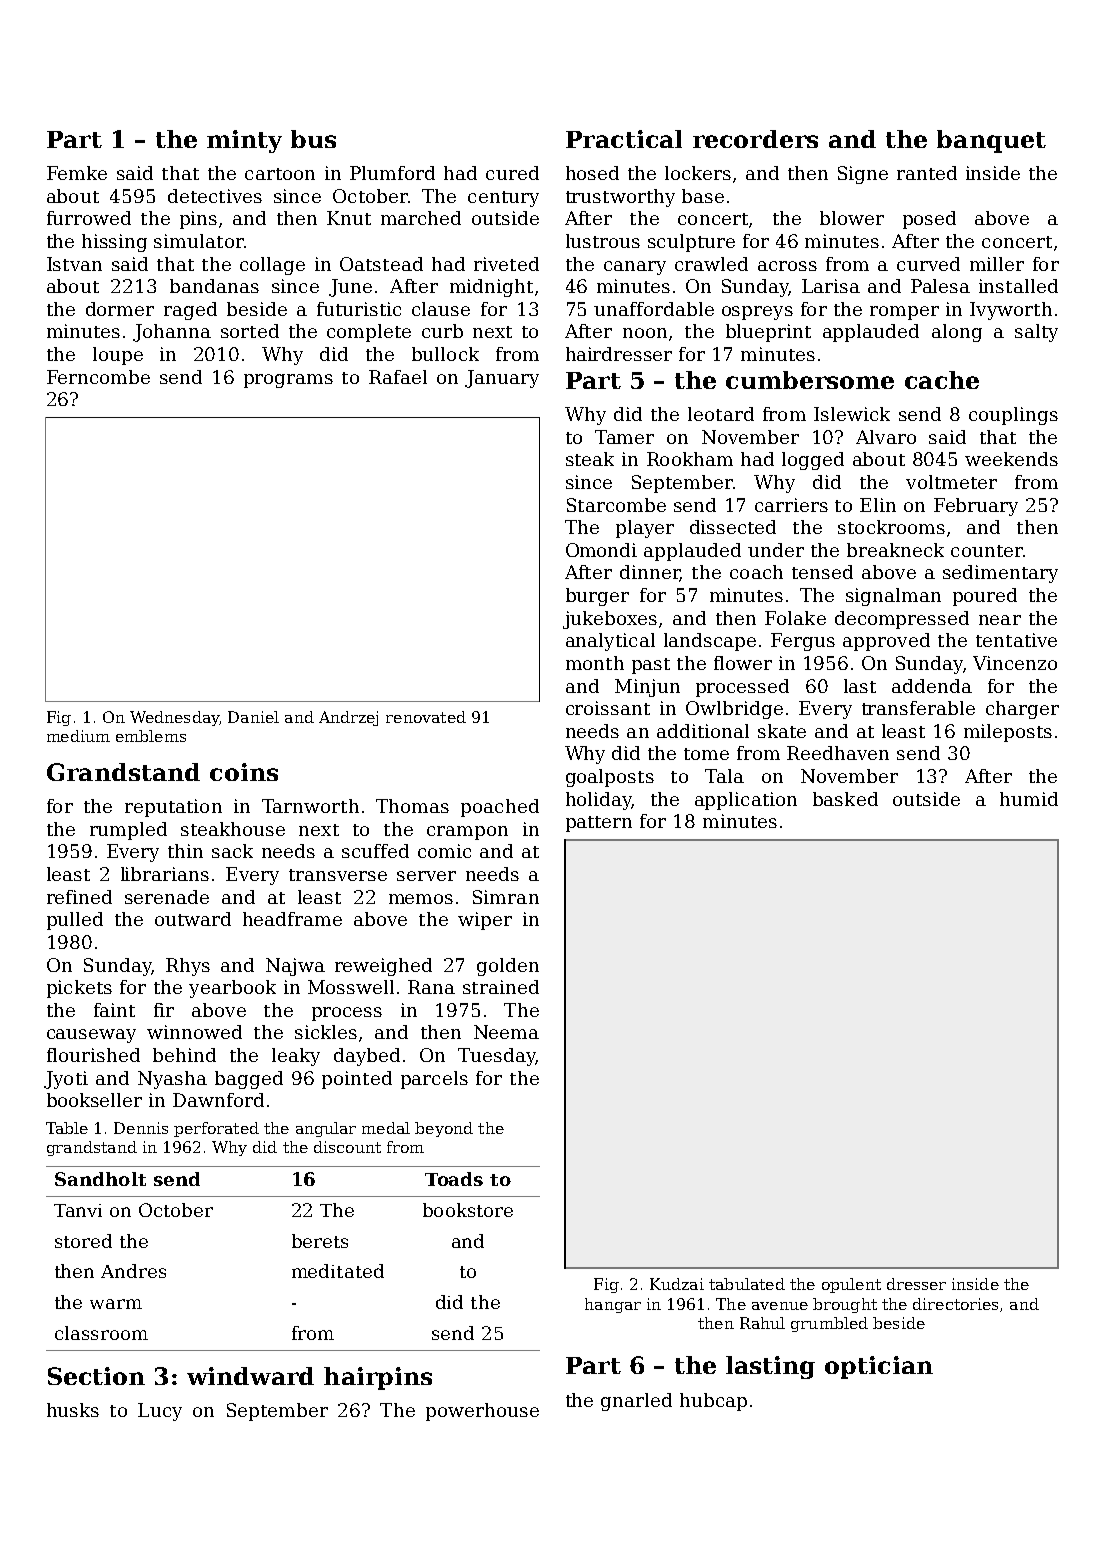  What do you see at coordinates (128, 831) in the screenshot?
I see `rumpled` at bounding box center [128, 831].
